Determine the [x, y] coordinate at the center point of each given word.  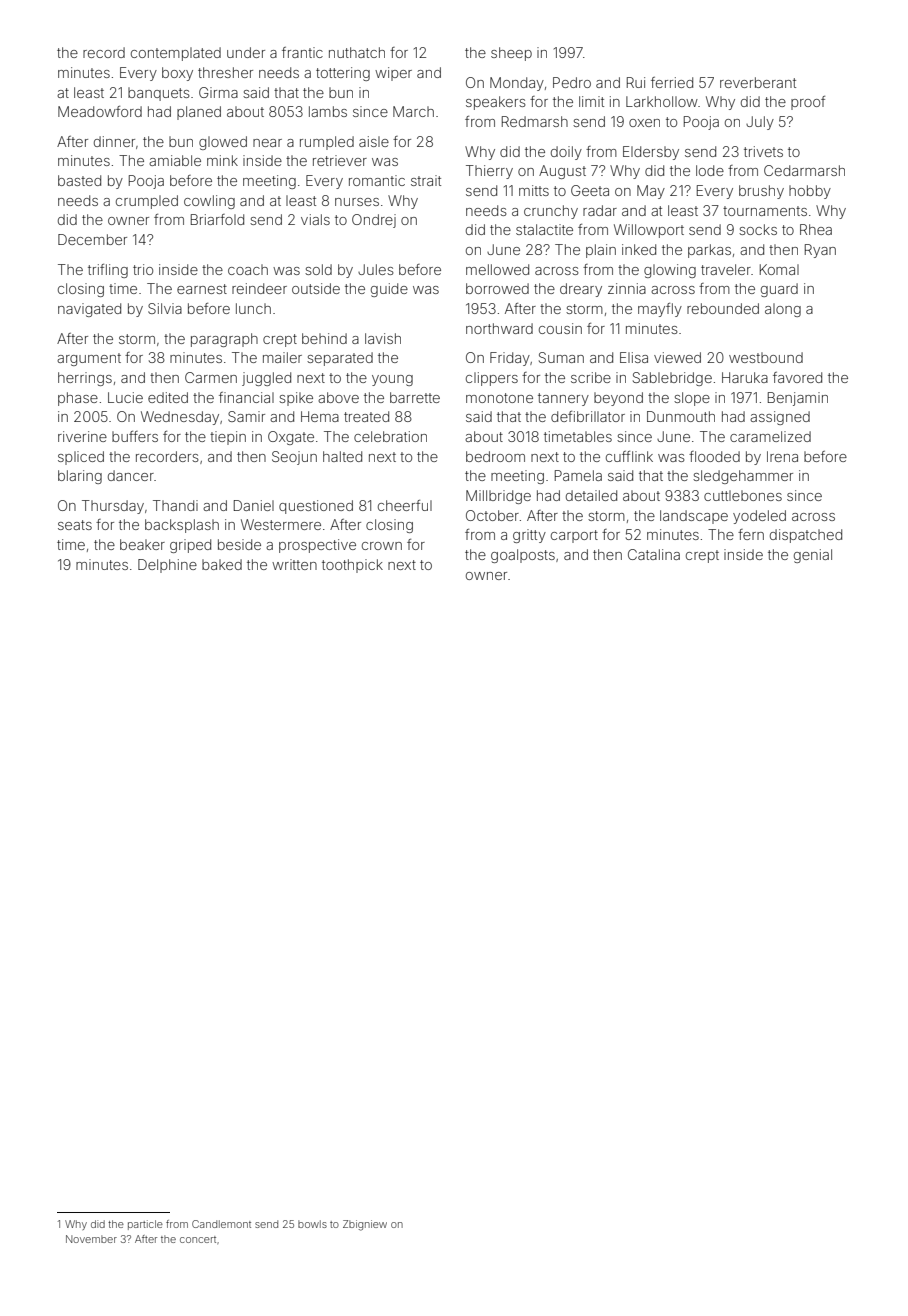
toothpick [352, 566]
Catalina [654, 554]
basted [79, 180]
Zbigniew [365, 1225]
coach [248, 269]
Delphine [167, 566]
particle [145, 1225]
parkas [709, 251]
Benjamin [798, 399]
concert [198, 1239]
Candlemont [221, 1224]
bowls [312, 1224]
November [91, 1239]
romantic [377, 180]
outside [316, 288]
